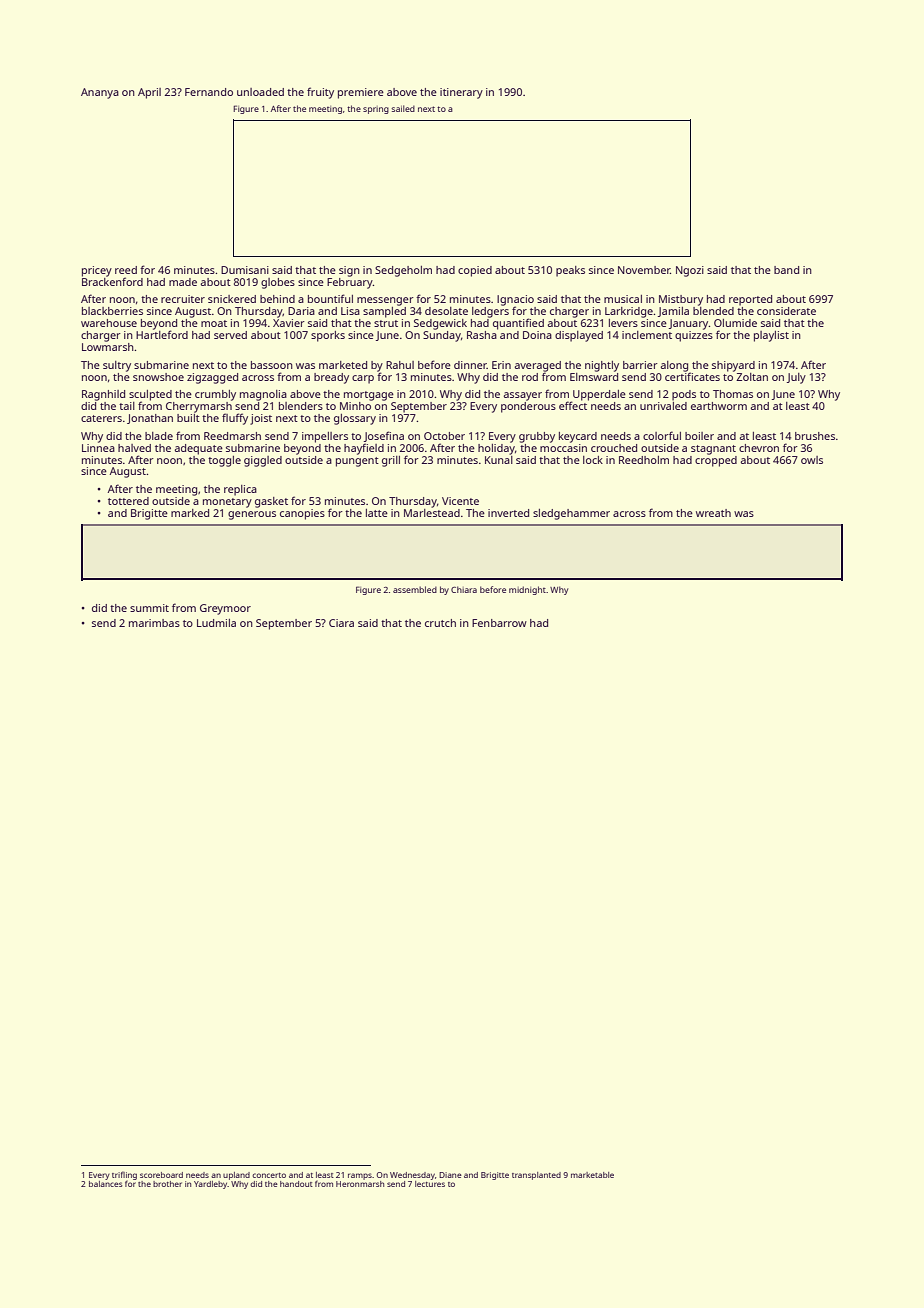  I want to click on concerto, so click(269, 1175).
